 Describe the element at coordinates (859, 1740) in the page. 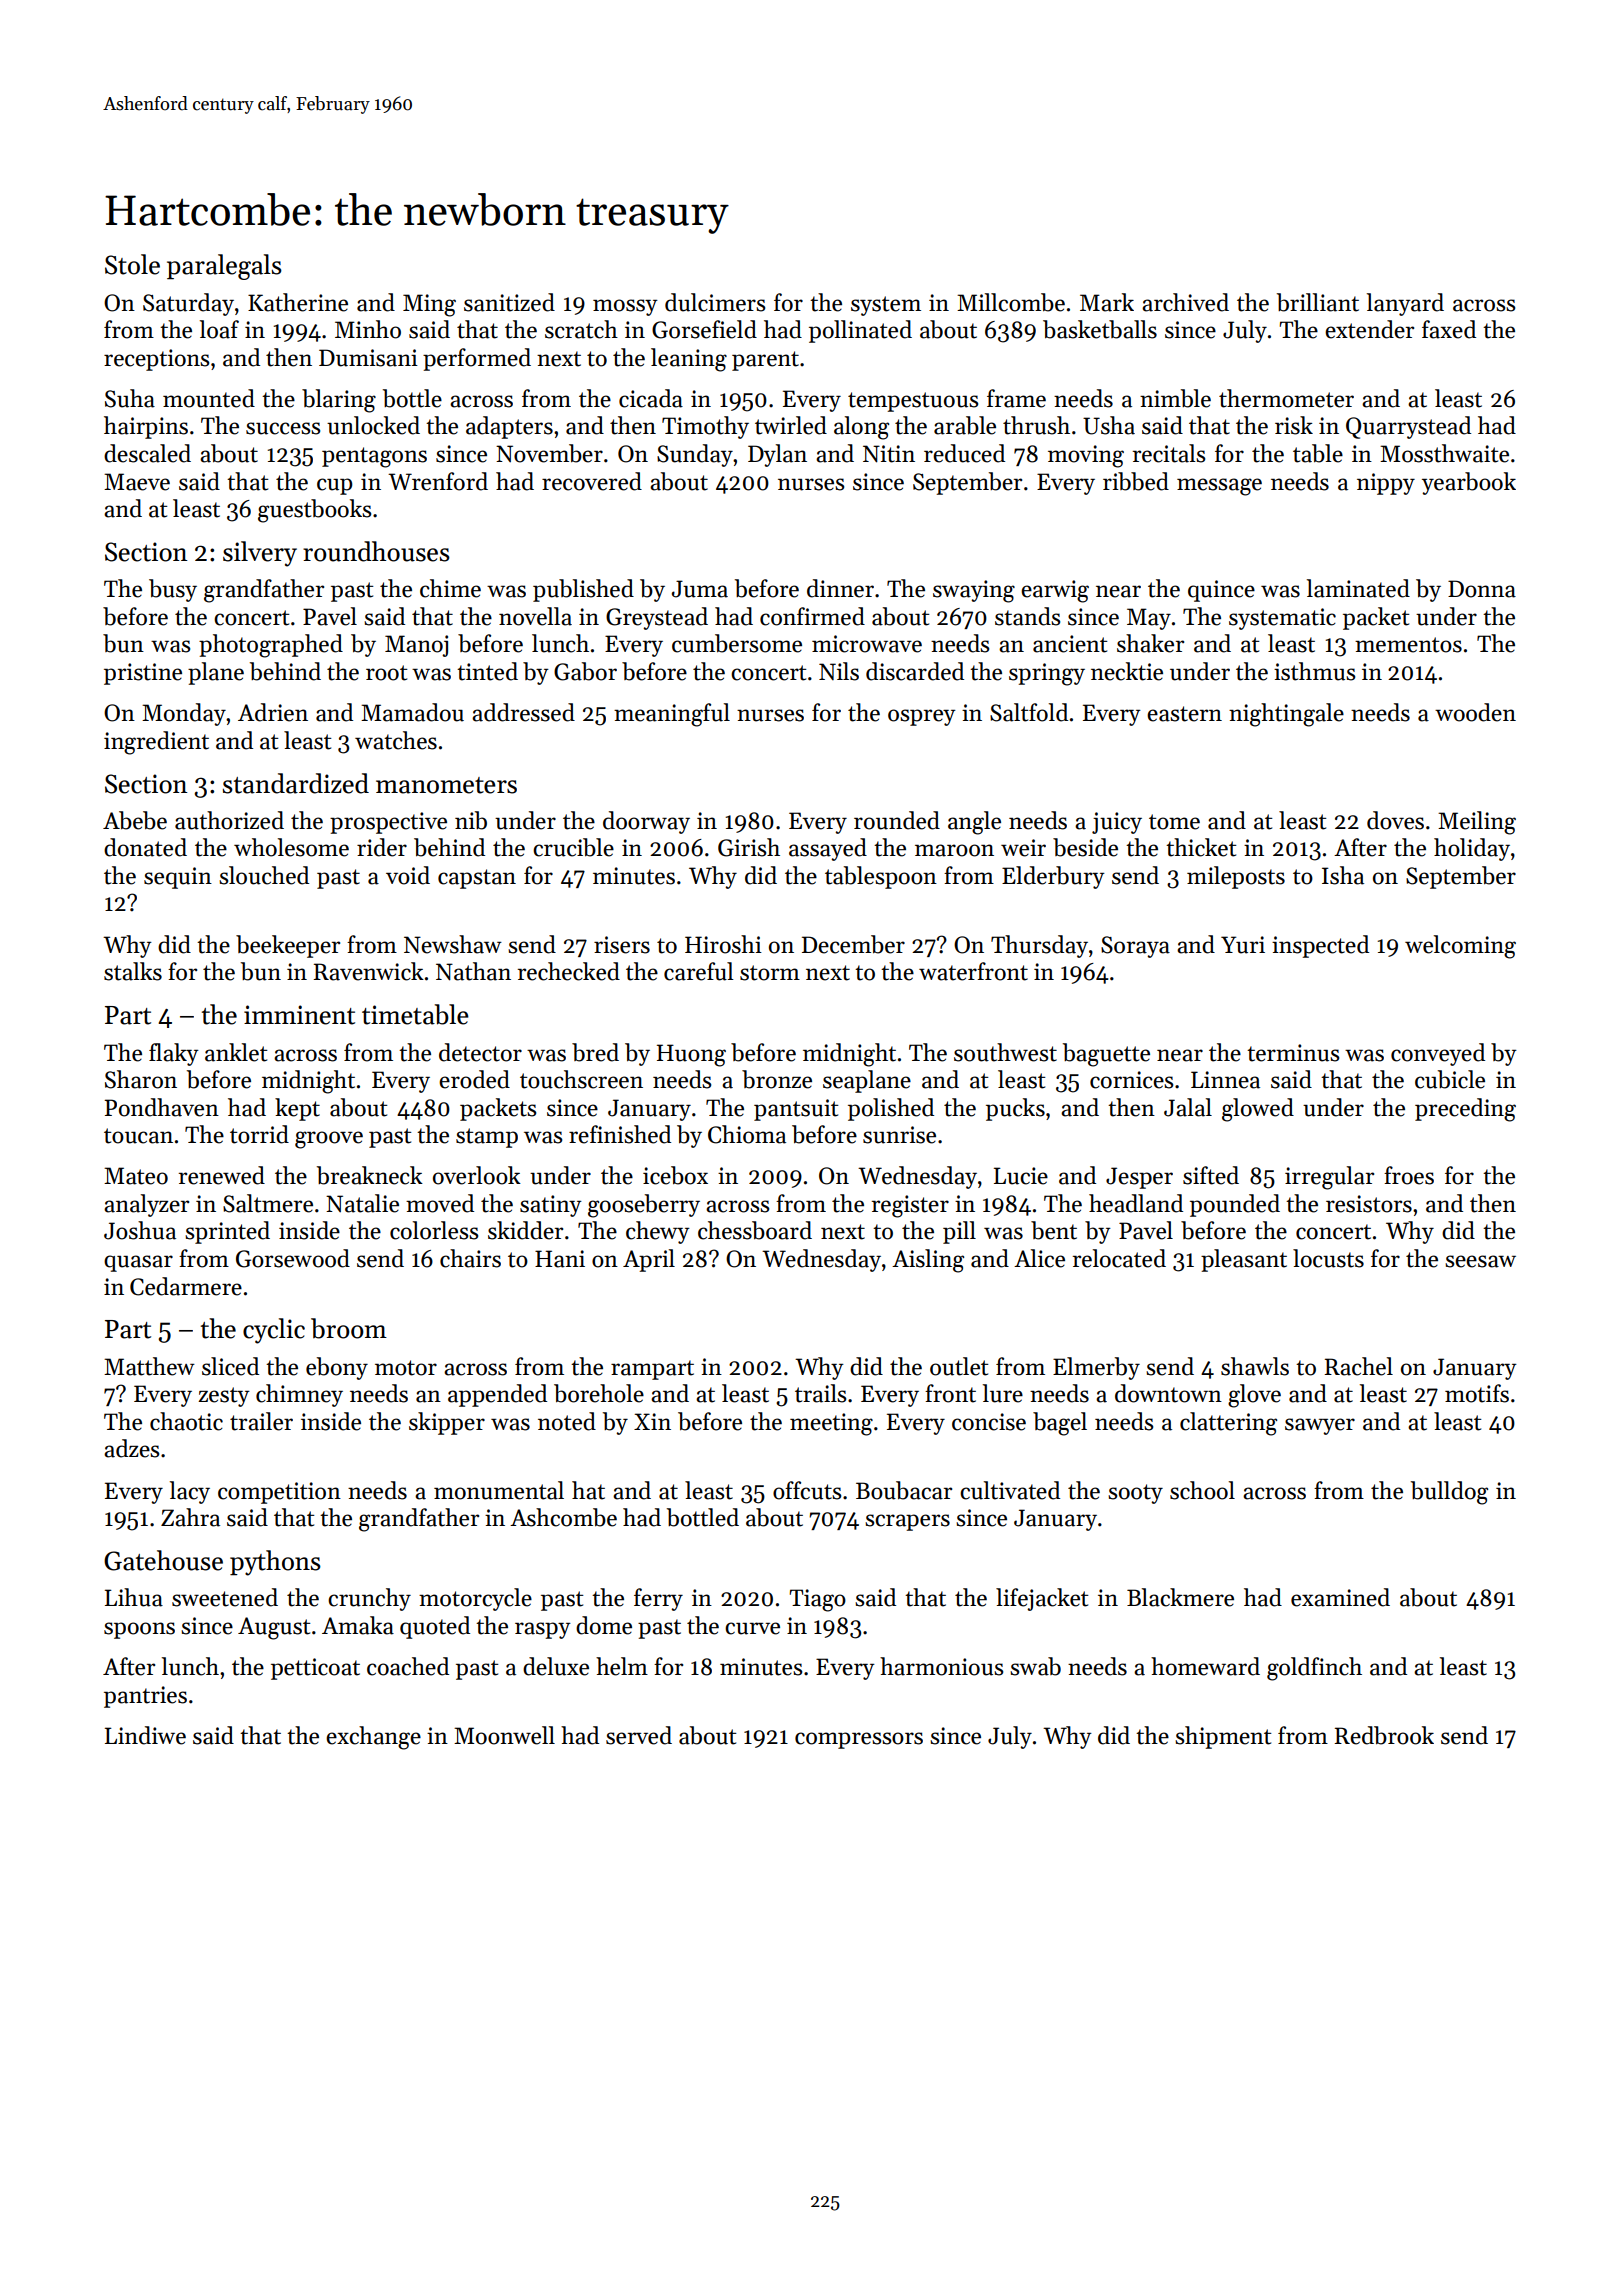

I see `compressors` at that location.
